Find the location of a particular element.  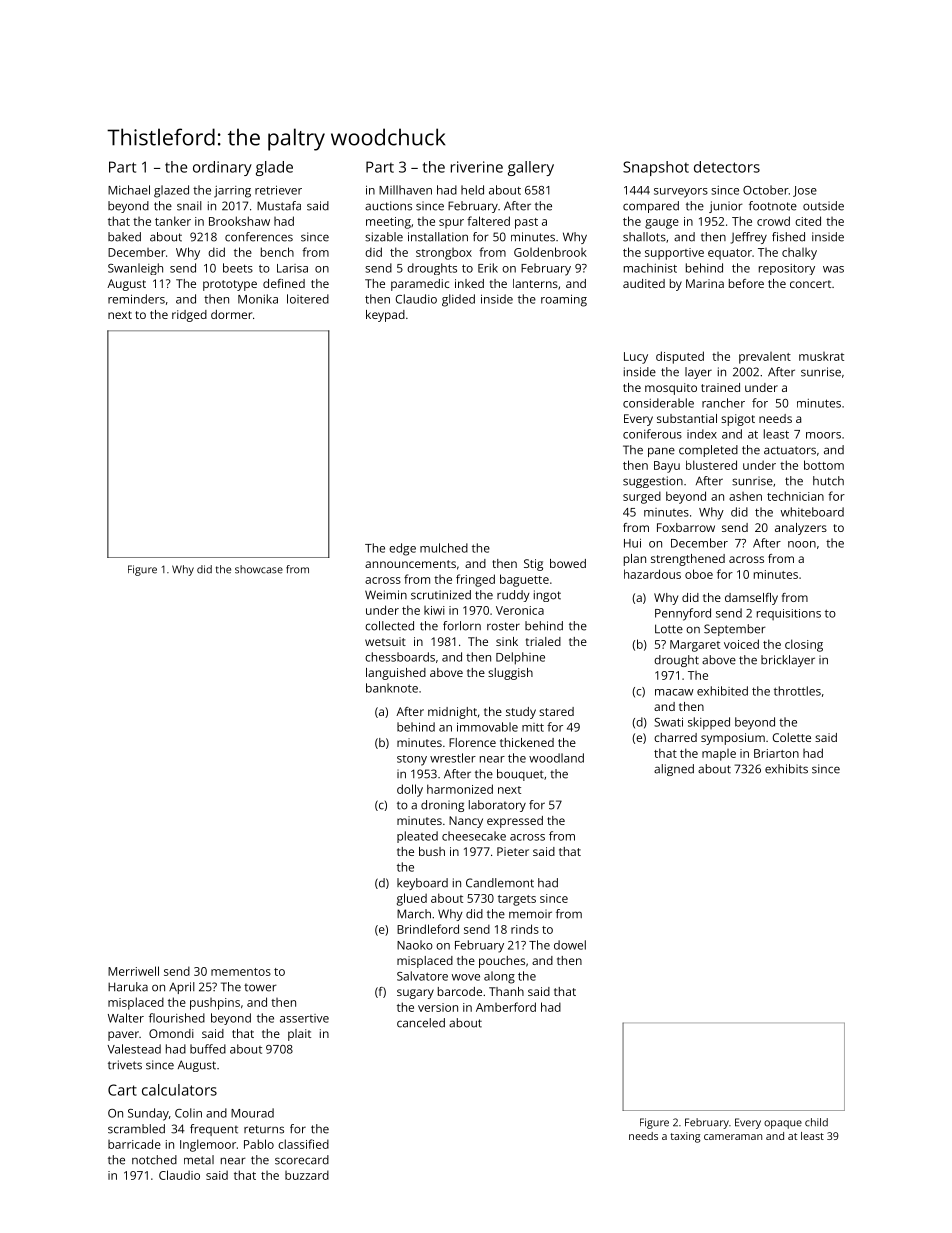

macaw is located at coordinates (674, 692).
